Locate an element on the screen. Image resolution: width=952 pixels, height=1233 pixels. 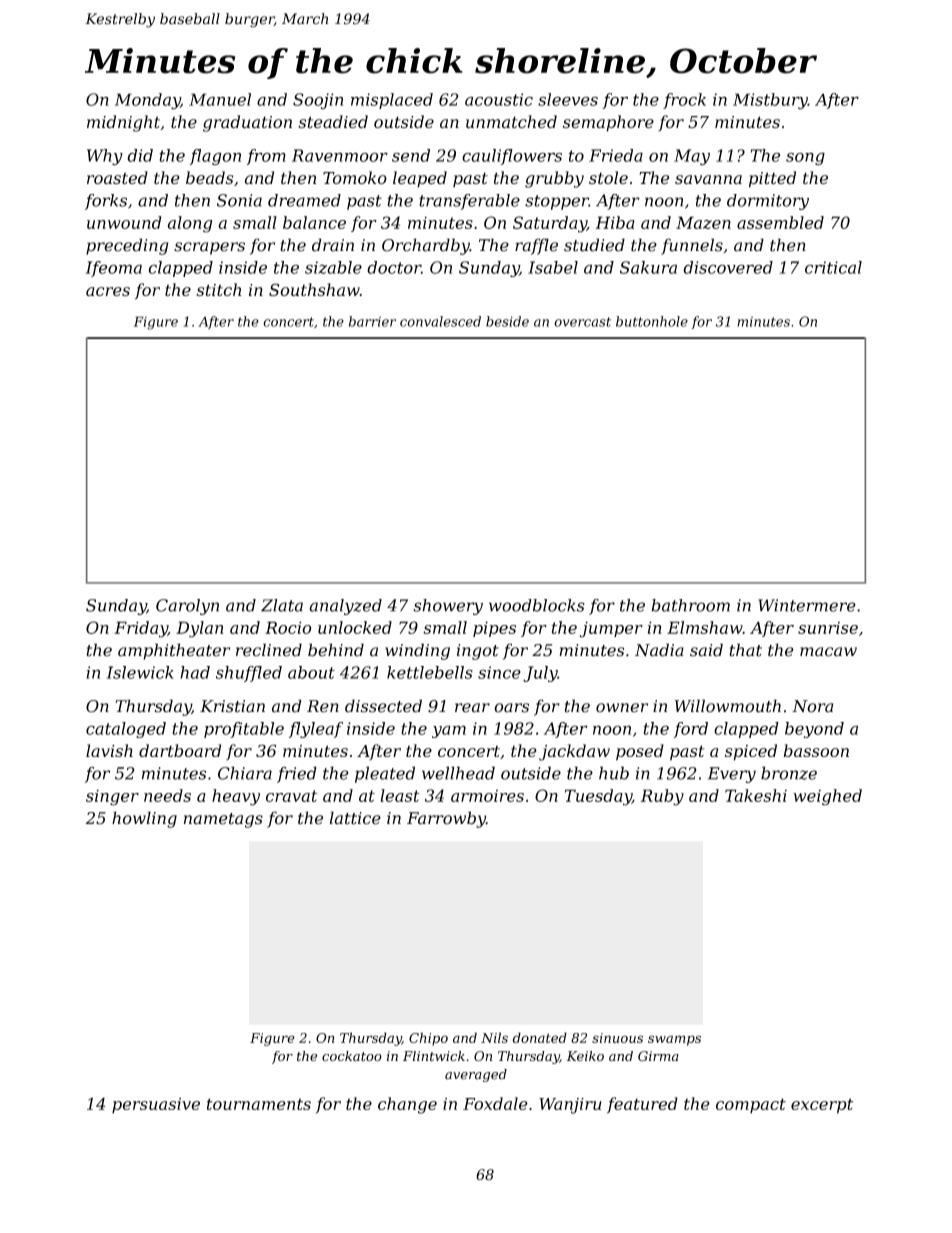
Carolyn is located at coordinates (187, 607).
